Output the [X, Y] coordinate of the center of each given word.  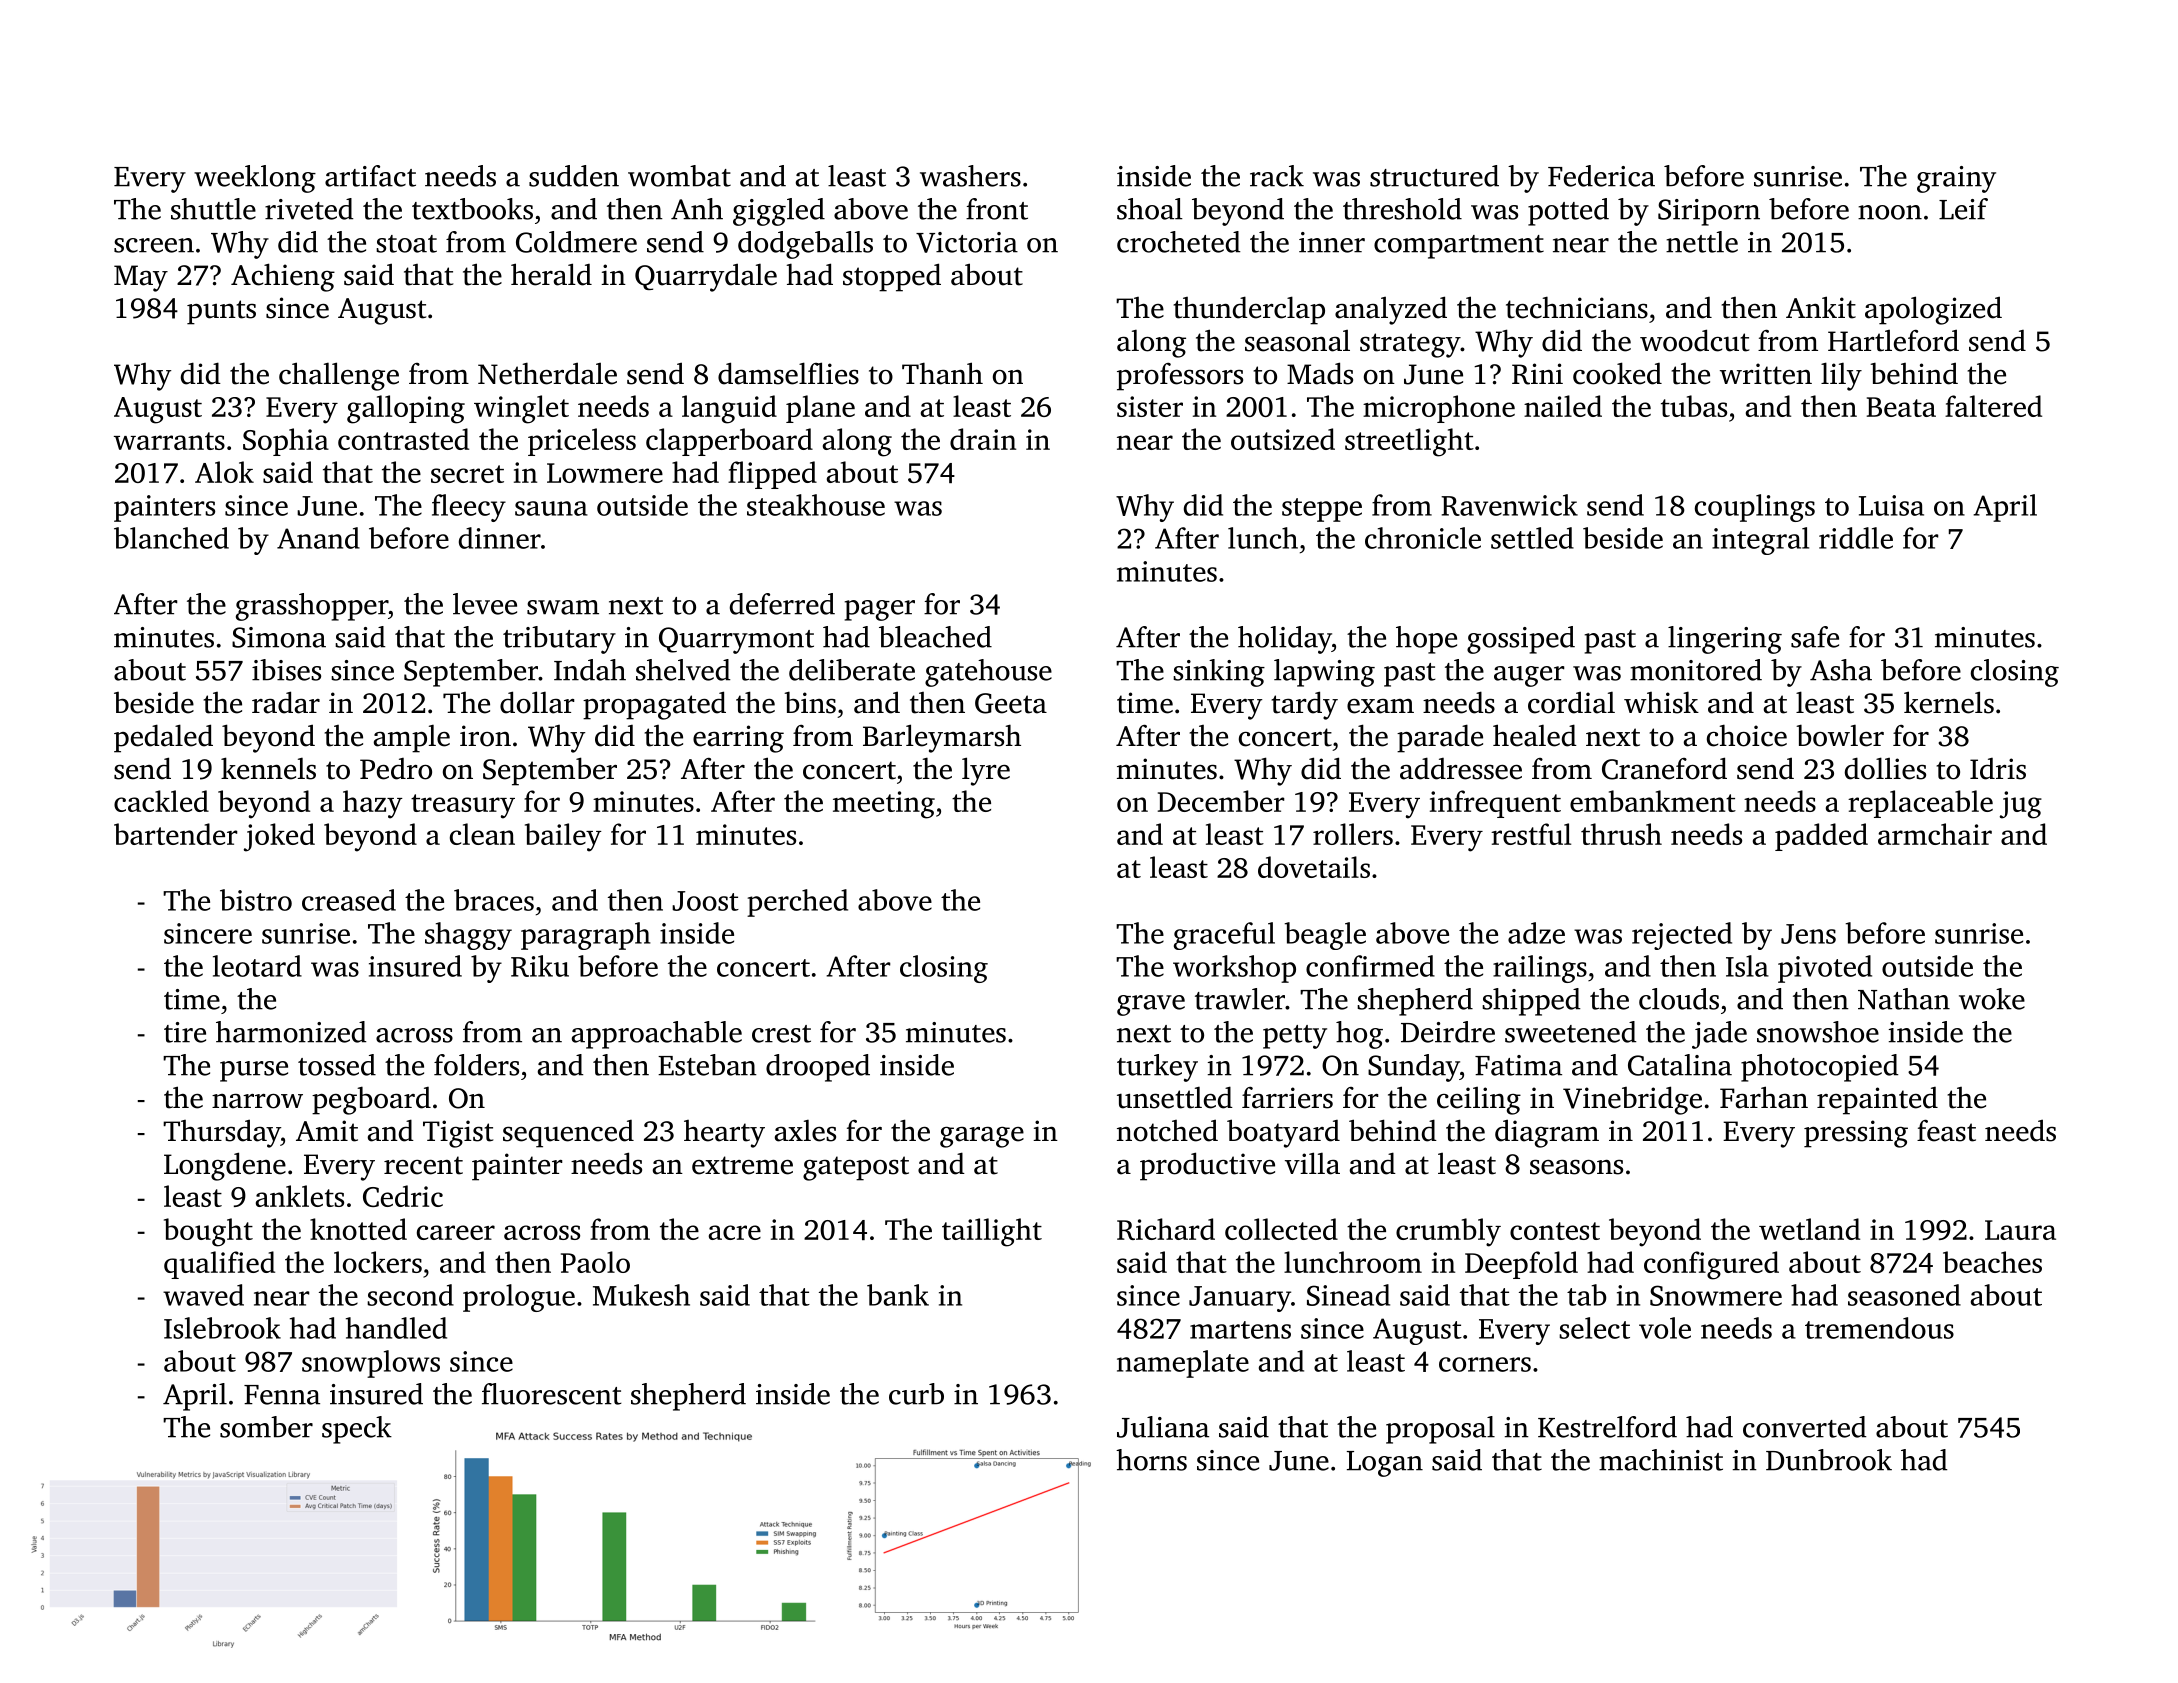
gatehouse [988, 673]
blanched [171, 538]
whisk [1661, 702]
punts [221, 312]
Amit [327, 1131]
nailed [1563, 406]
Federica [1601, 176]
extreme [742, 1165]
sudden [574, 176]
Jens [1808, 934]
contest [1555, 1231]
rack [1277, 176]
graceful [1224, 936]
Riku [540, 966]
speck [357, 1430]
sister [1150, 406]
